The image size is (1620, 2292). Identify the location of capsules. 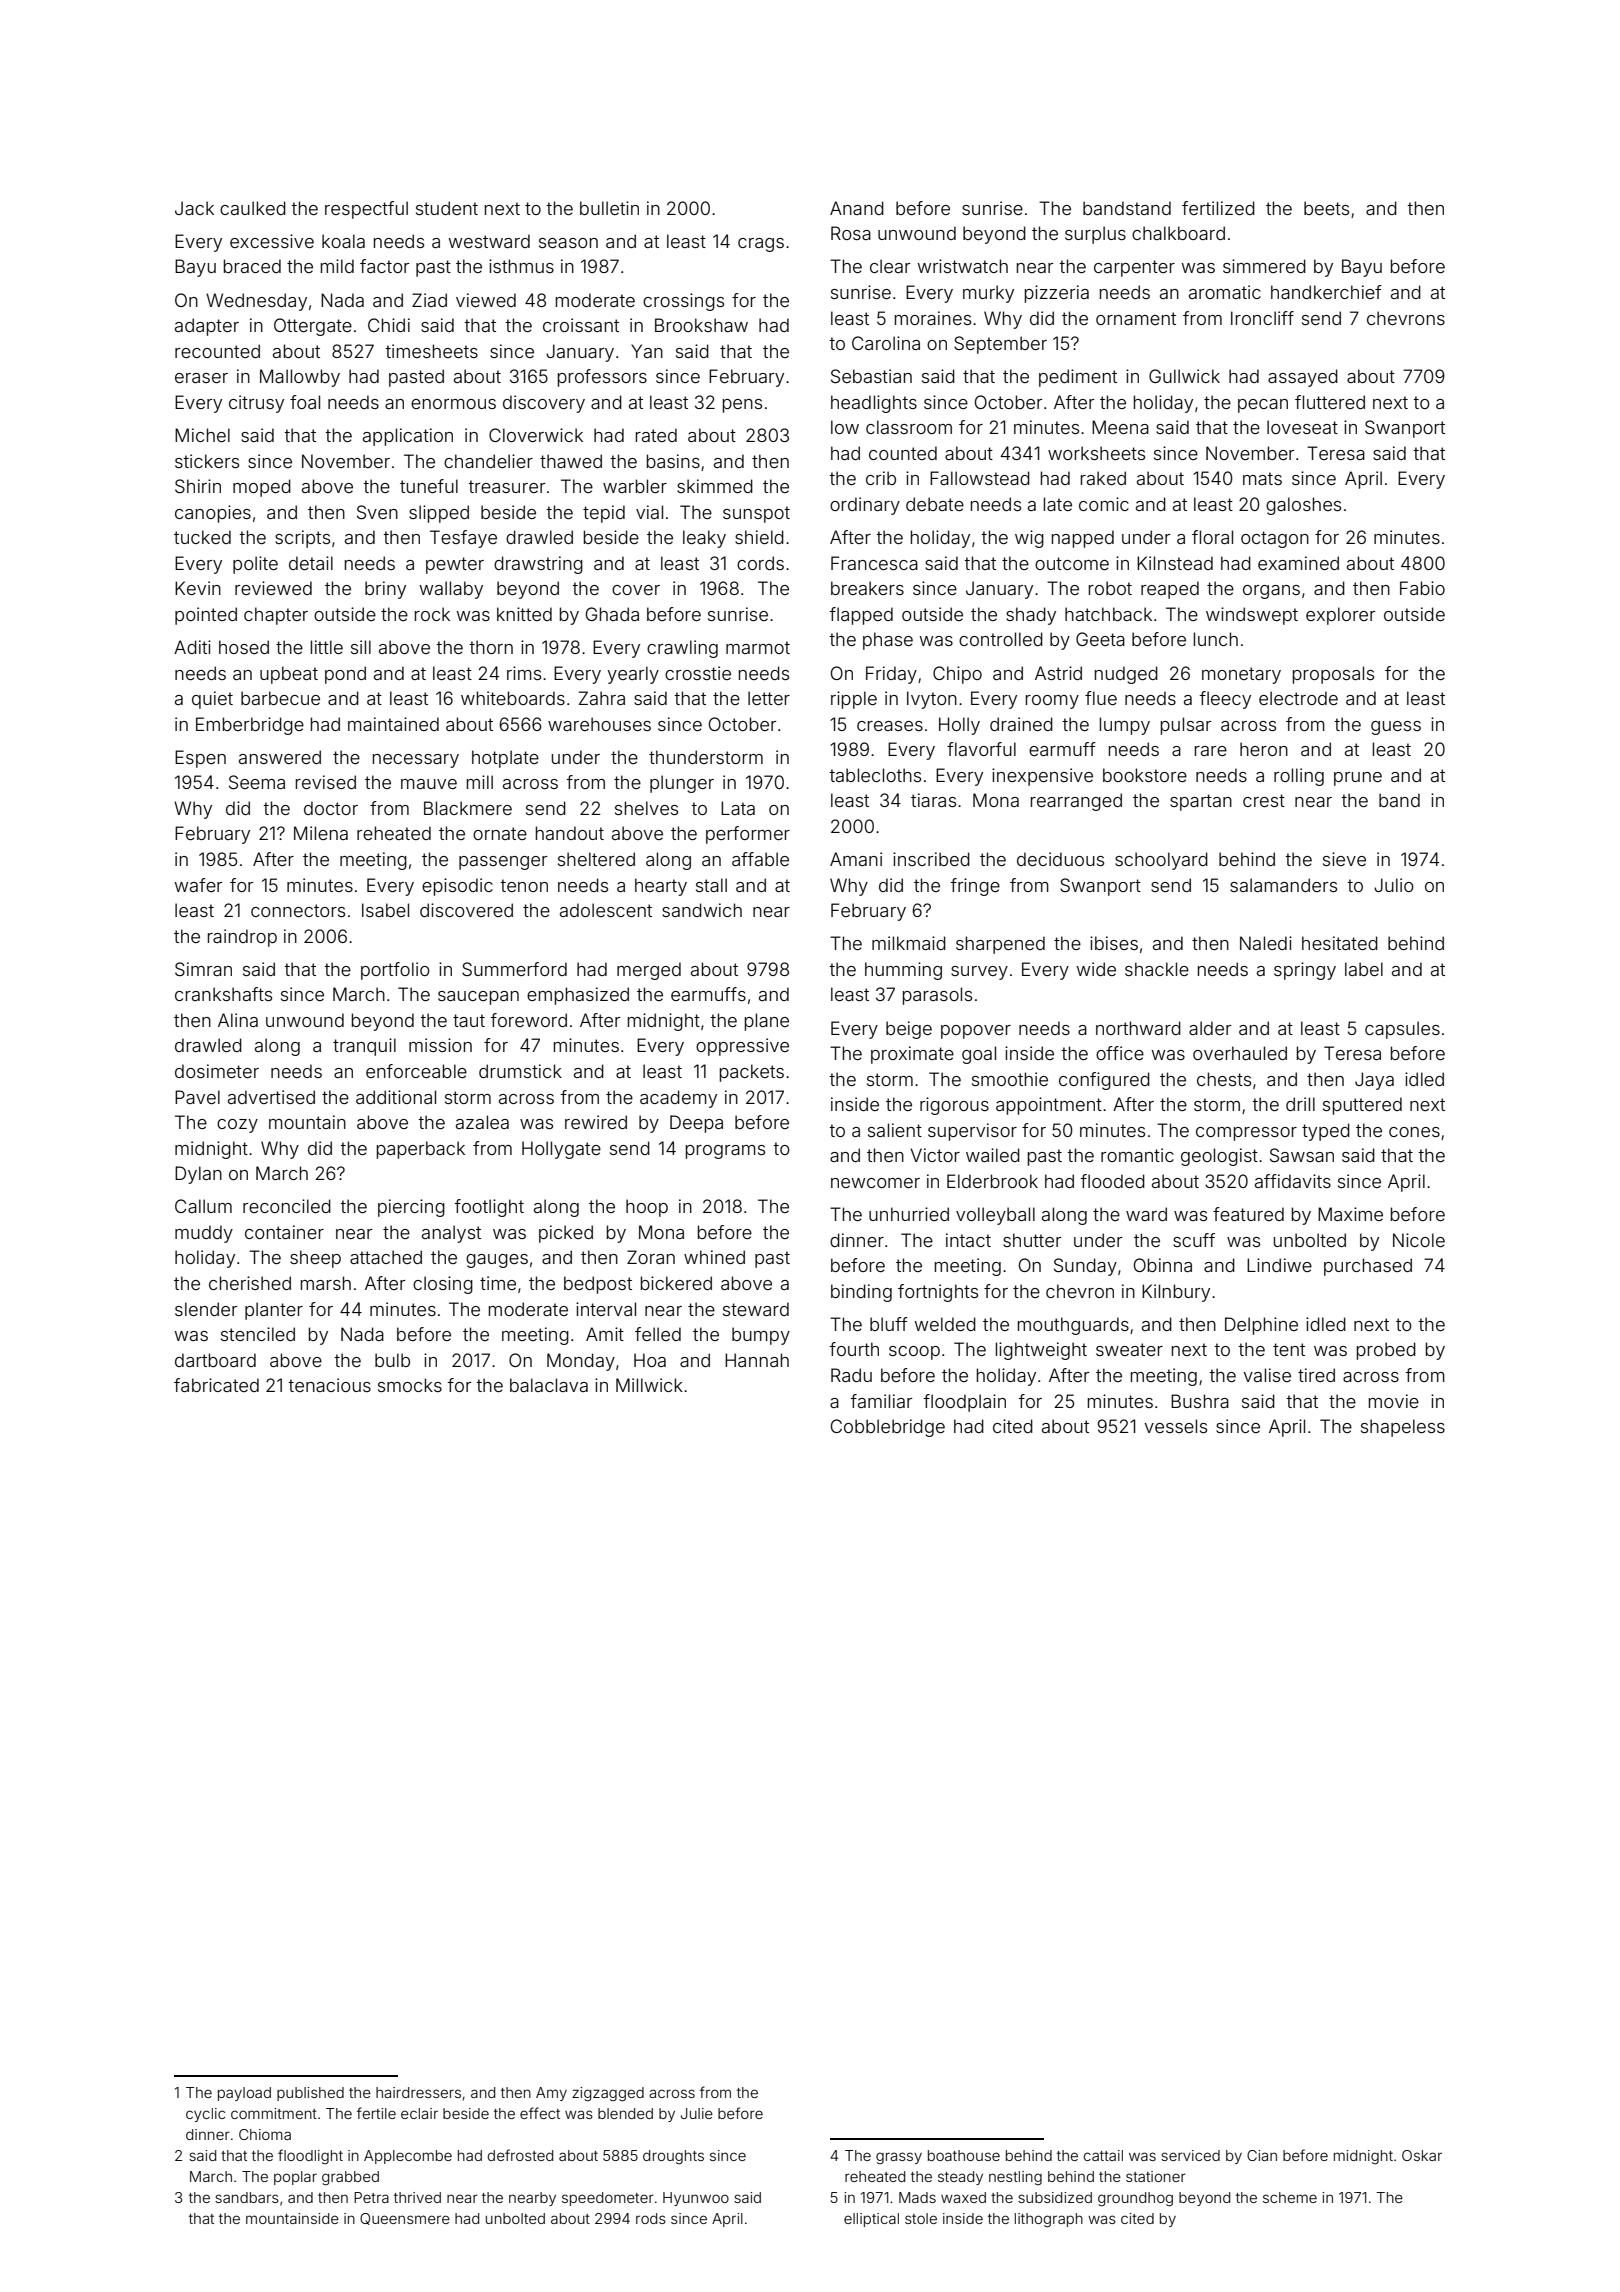
(1402, 1030).
